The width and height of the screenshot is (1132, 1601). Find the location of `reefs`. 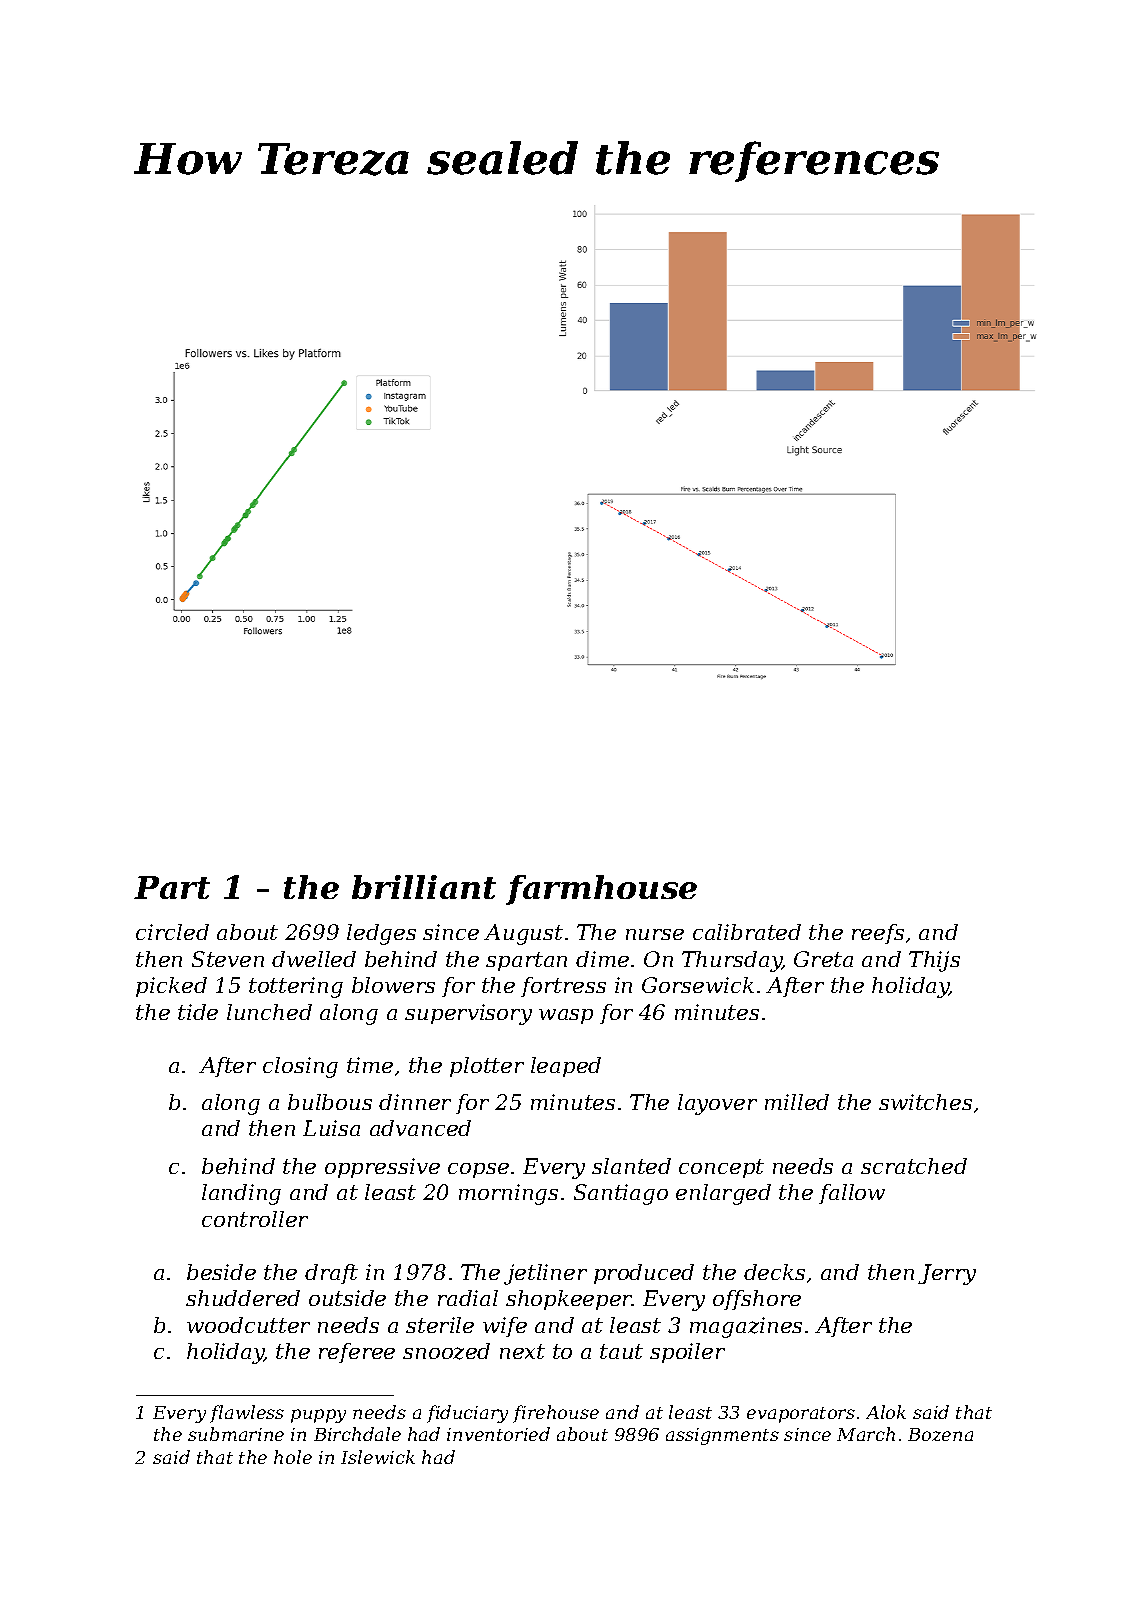

reefs is located at coordinates (878, 934).
